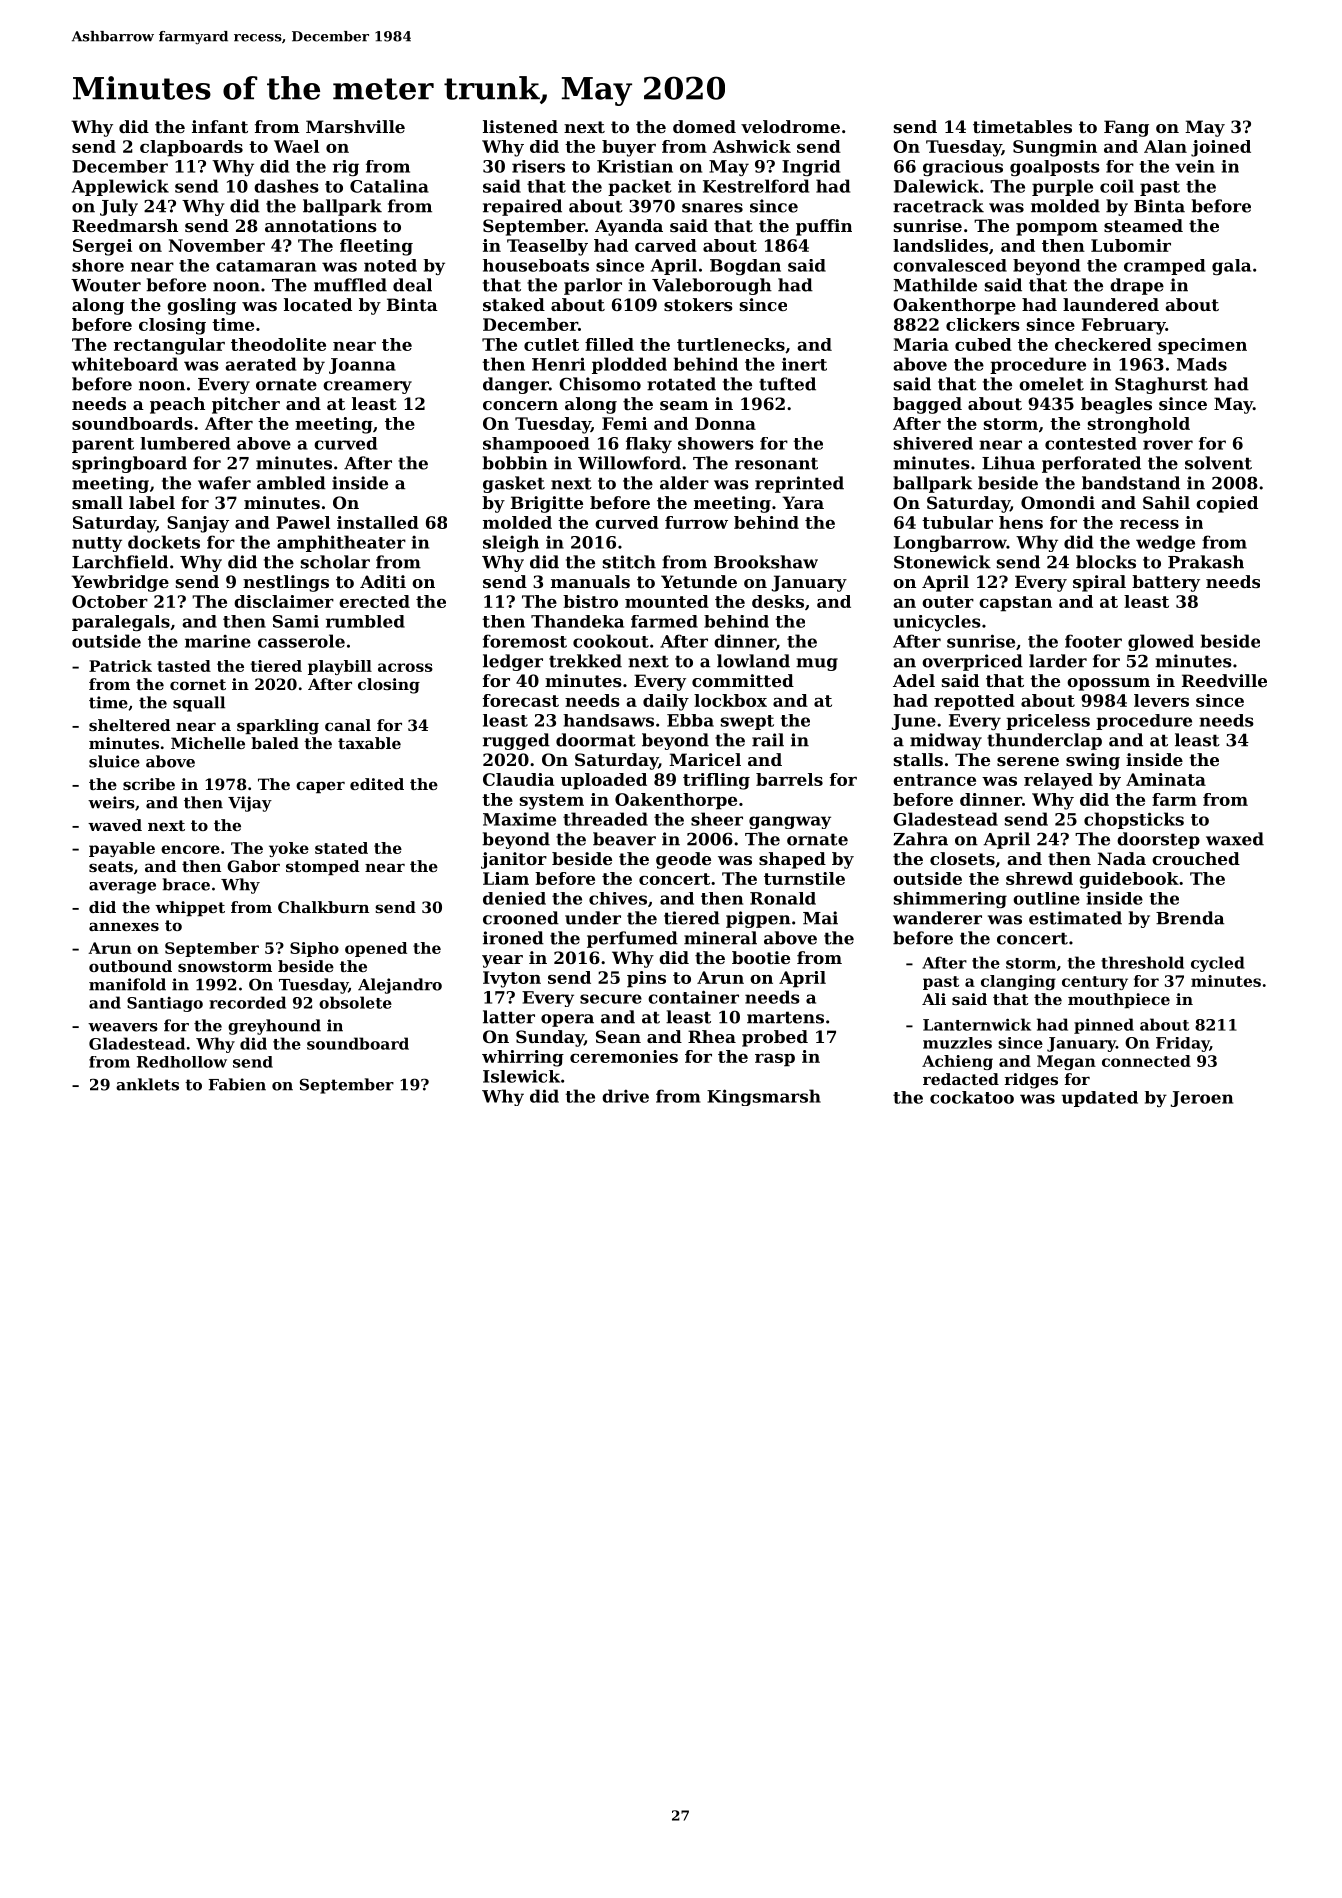  I want to click on gala, so click(1231, 267).
